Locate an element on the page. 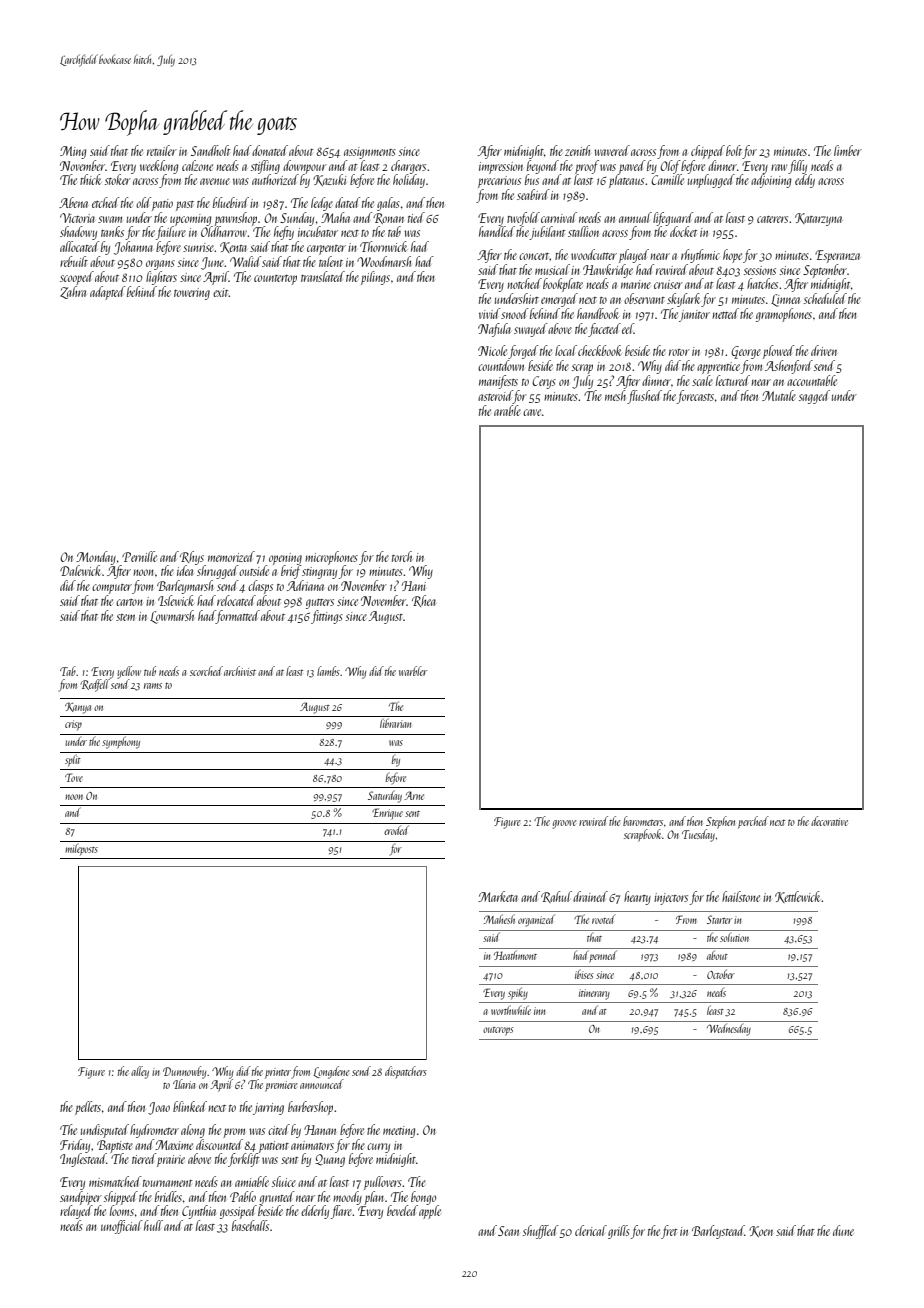 The height and width of the image is (1308, 924). June is located at coordinates (213, 263).
